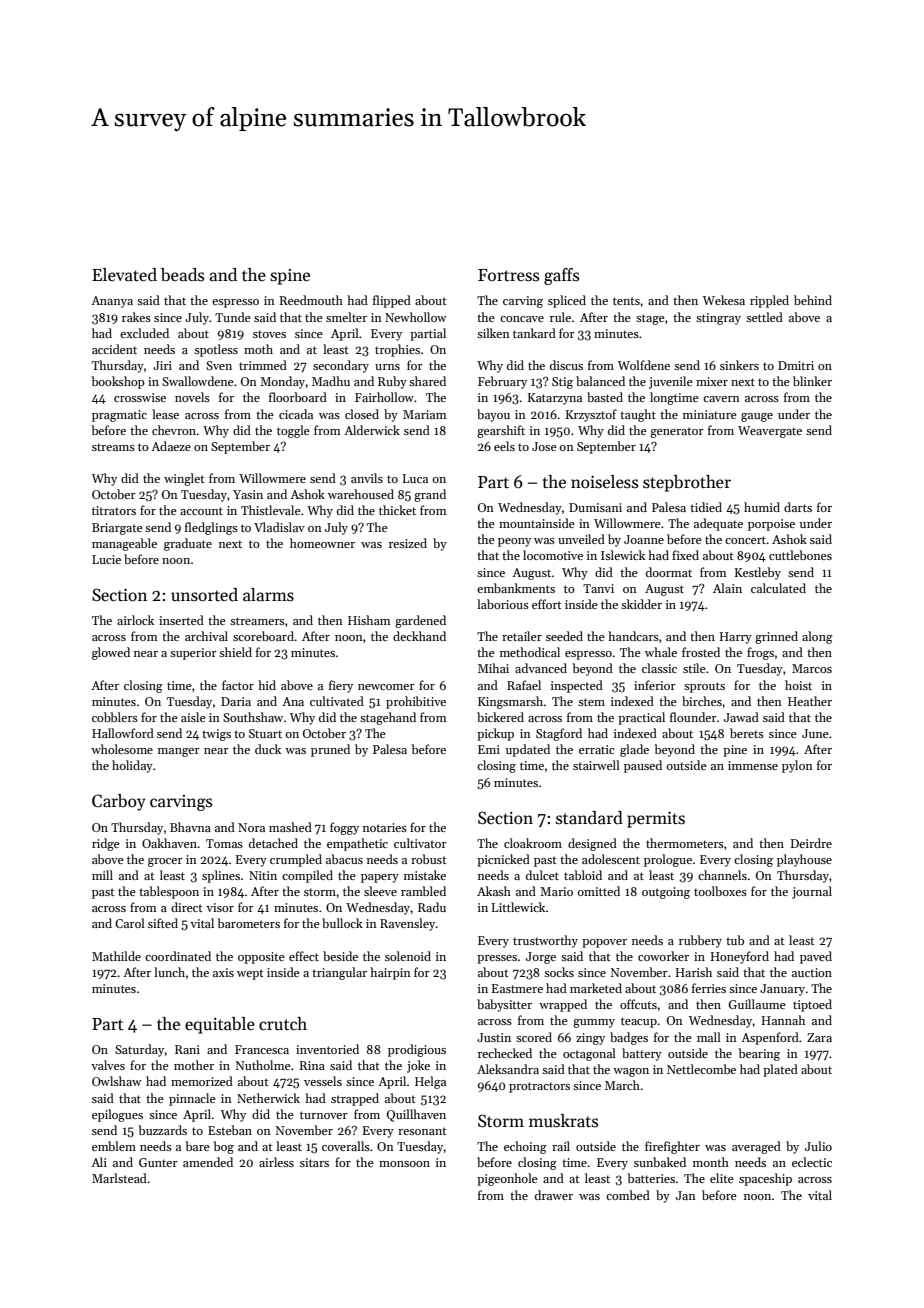  What do you see at coordinates (420, 621) in the screenshot?
I see `gardened` at bounding box center [420, 621].
